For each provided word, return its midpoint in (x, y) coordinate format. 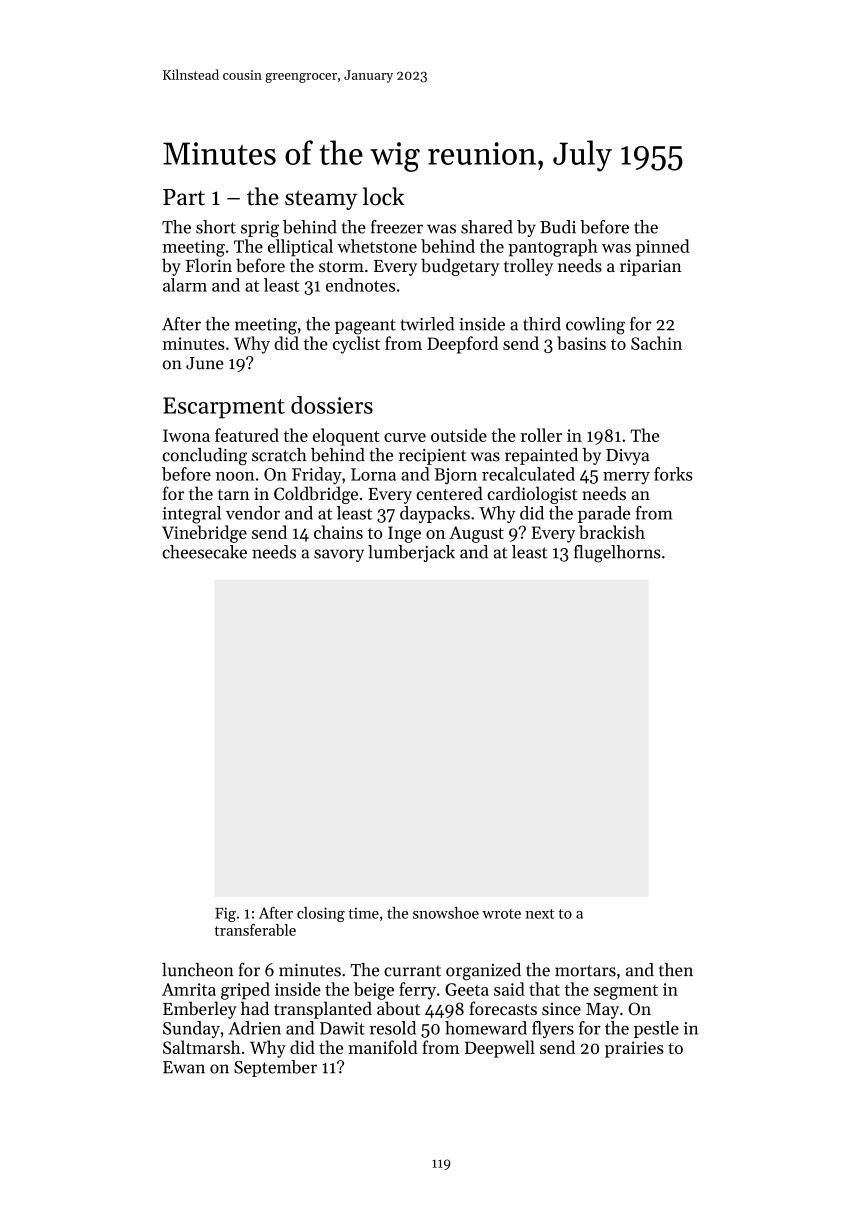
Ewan (184, 1067)
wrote (501, 914)
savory (339, 555)
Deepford (462, 345)
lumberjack (411, 553)
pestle (656, 1029)
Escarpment (224, 408)
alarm (185, 285)
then (676, 970)
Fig (225, 914)
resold (393, 1028)
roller (541, 435)
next (539, 914)
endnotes (360, 285)
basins (581, 343)
